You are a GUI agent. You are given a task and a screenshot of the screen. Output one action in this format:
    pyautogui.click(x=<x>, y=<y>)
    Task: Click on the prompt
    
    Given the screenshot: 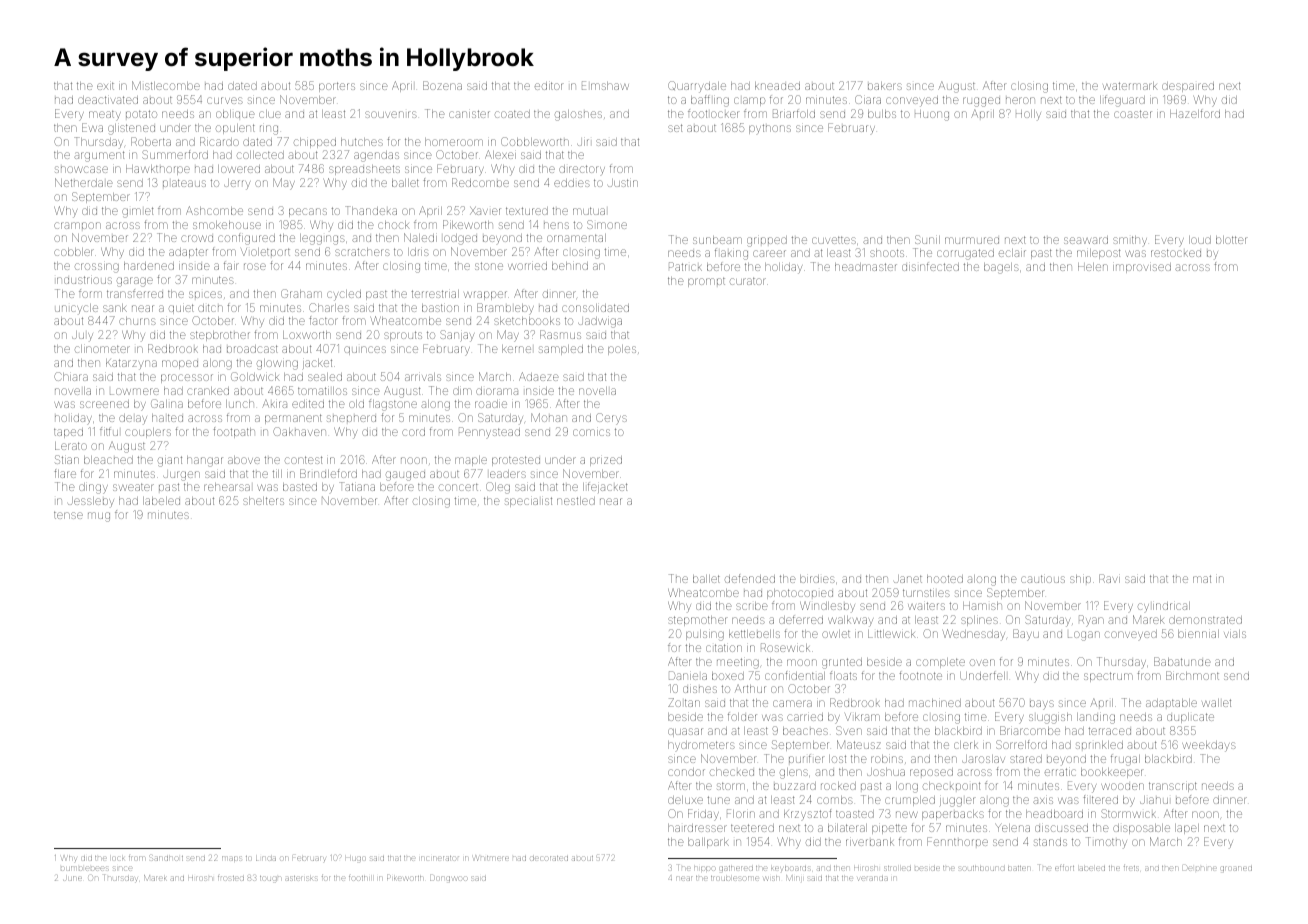 What is the action you would take?
    pyautogui.click(x=706, y=282)
